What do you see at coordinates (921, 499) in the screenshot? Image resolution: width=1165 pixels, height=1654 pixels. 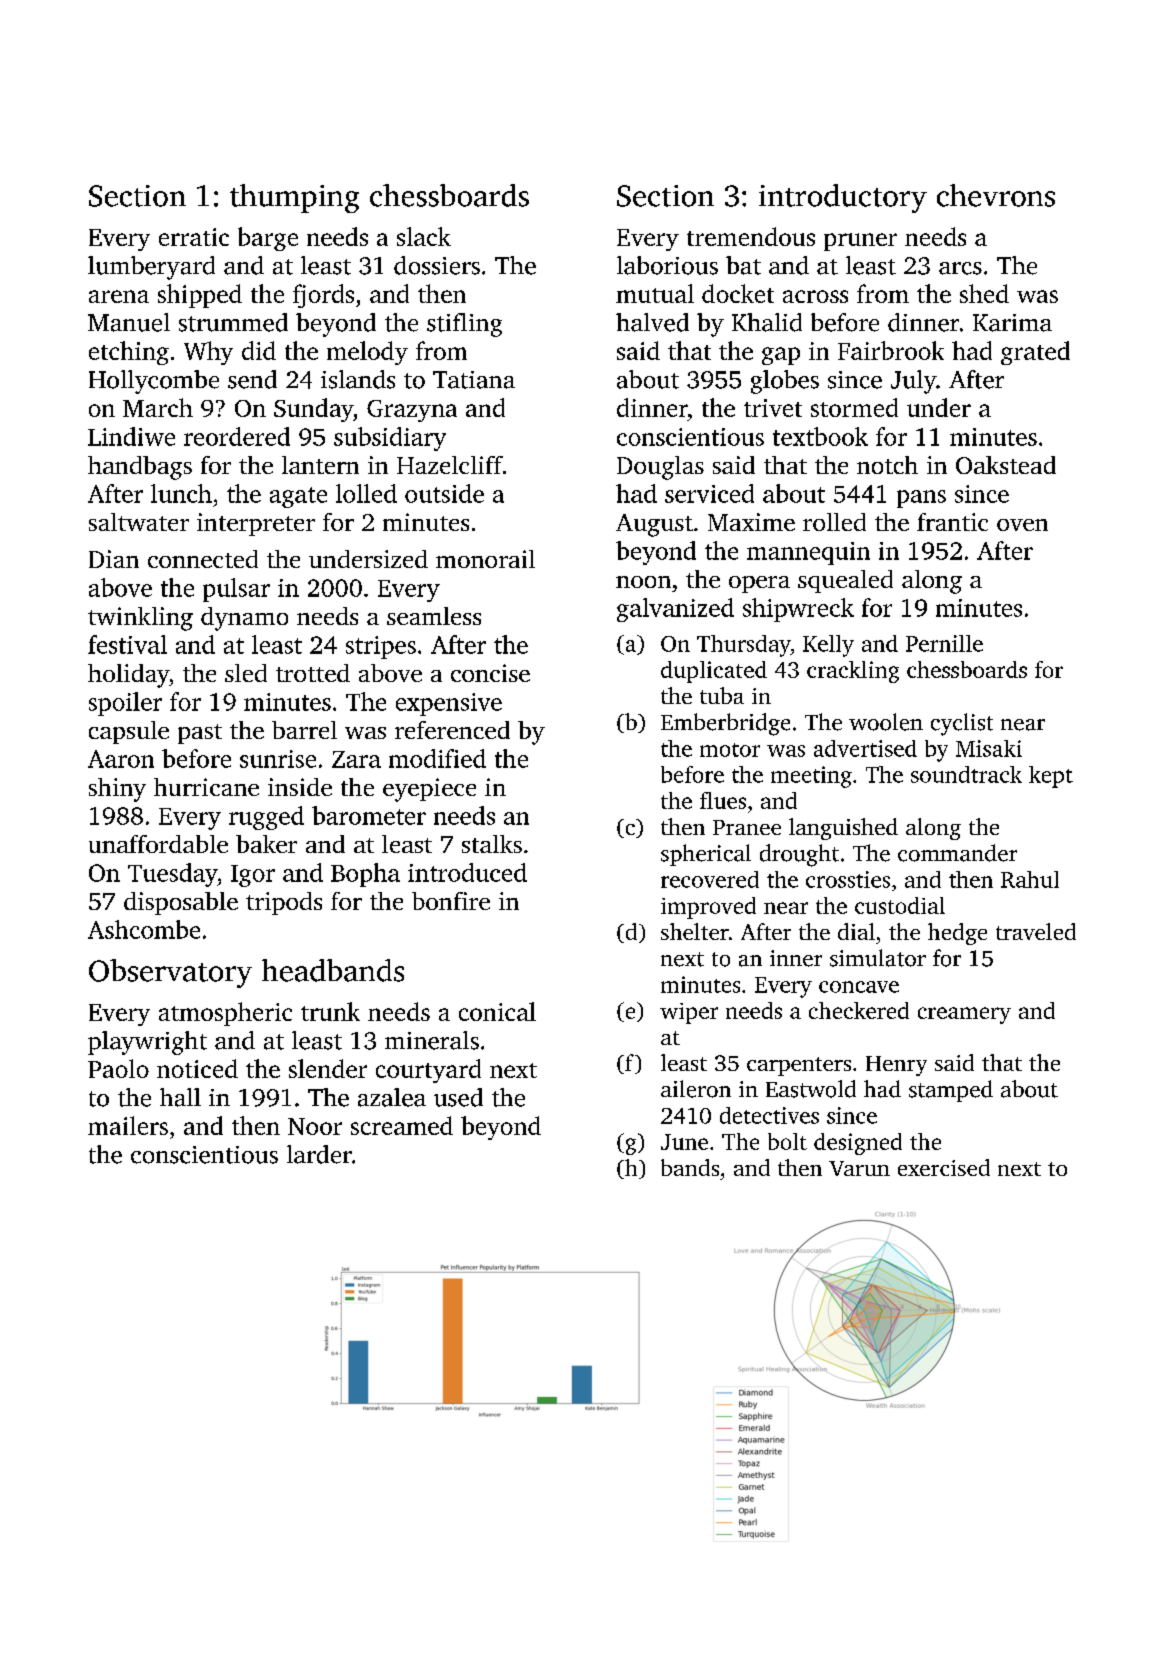 I see `pans` at bounding box center [921, 499].
